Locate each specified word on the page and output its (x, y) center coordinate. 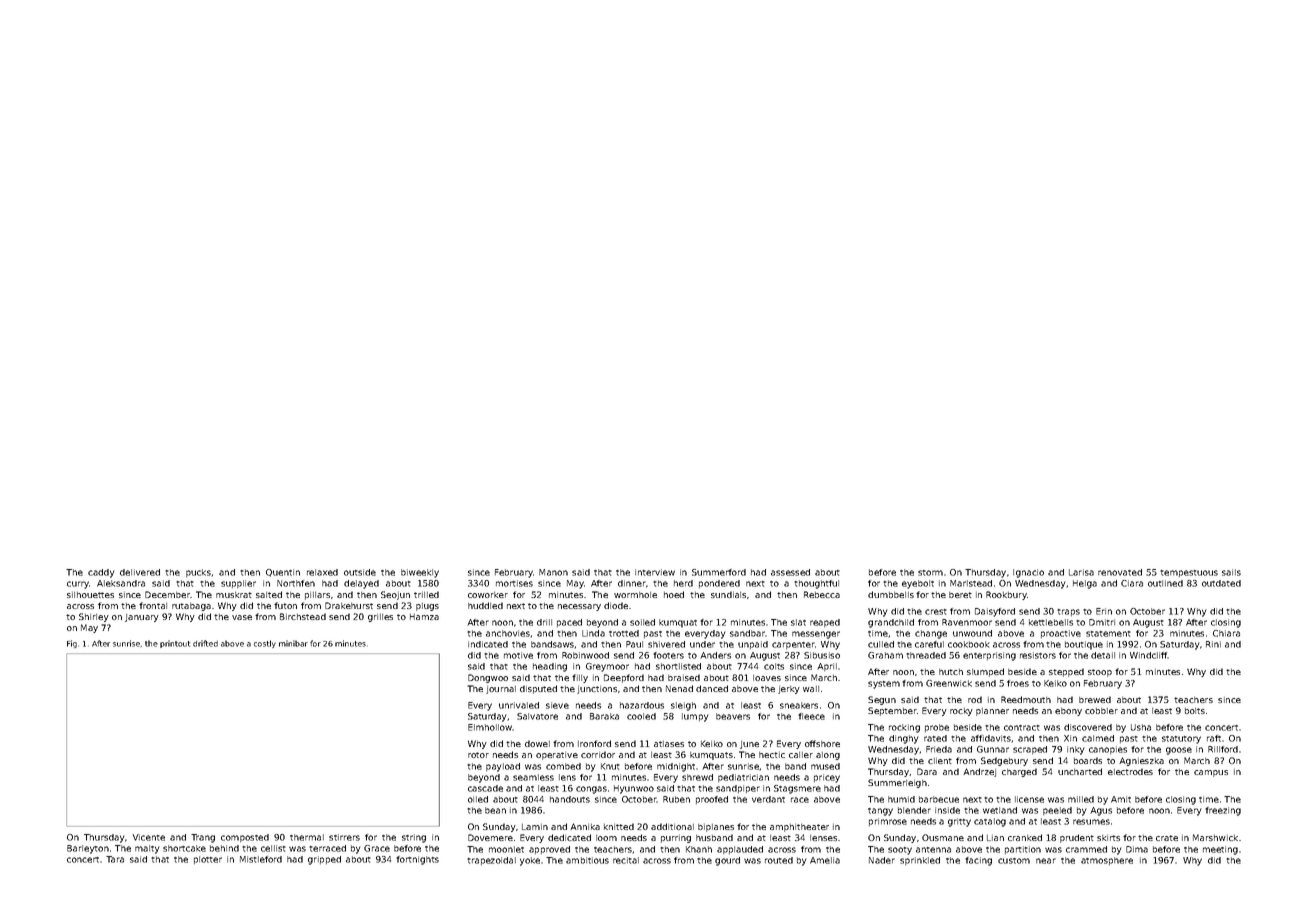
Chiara (1226, 633)
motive (518, 655)
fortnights (417, 860)
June (749, 745)
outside (360, 572)
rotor (478, 755)
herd (683, 583)
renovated (1120, 572)
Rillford (1223, 749)
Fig (72, 644)
